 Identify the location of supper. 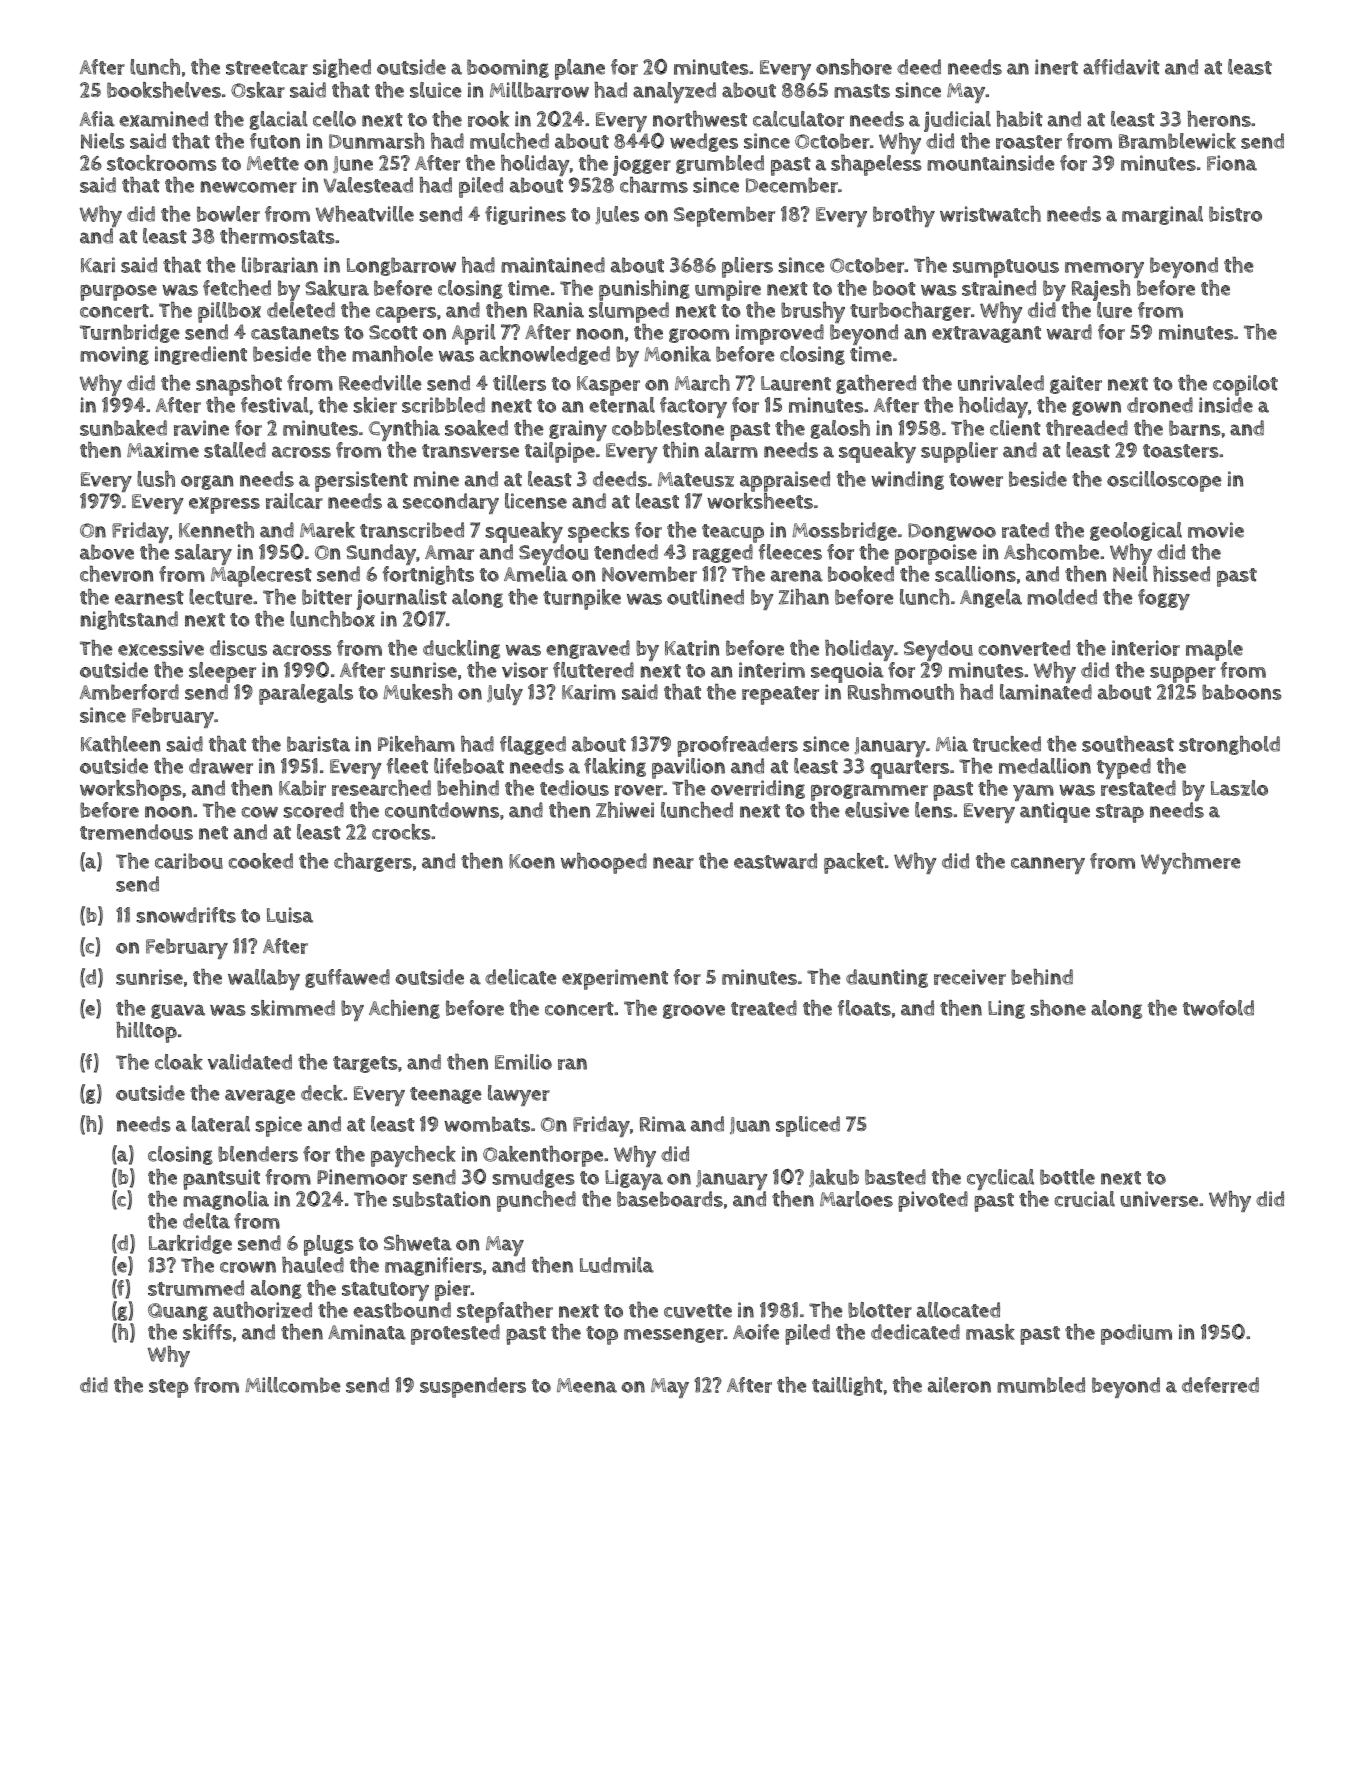
(1183, 674).
